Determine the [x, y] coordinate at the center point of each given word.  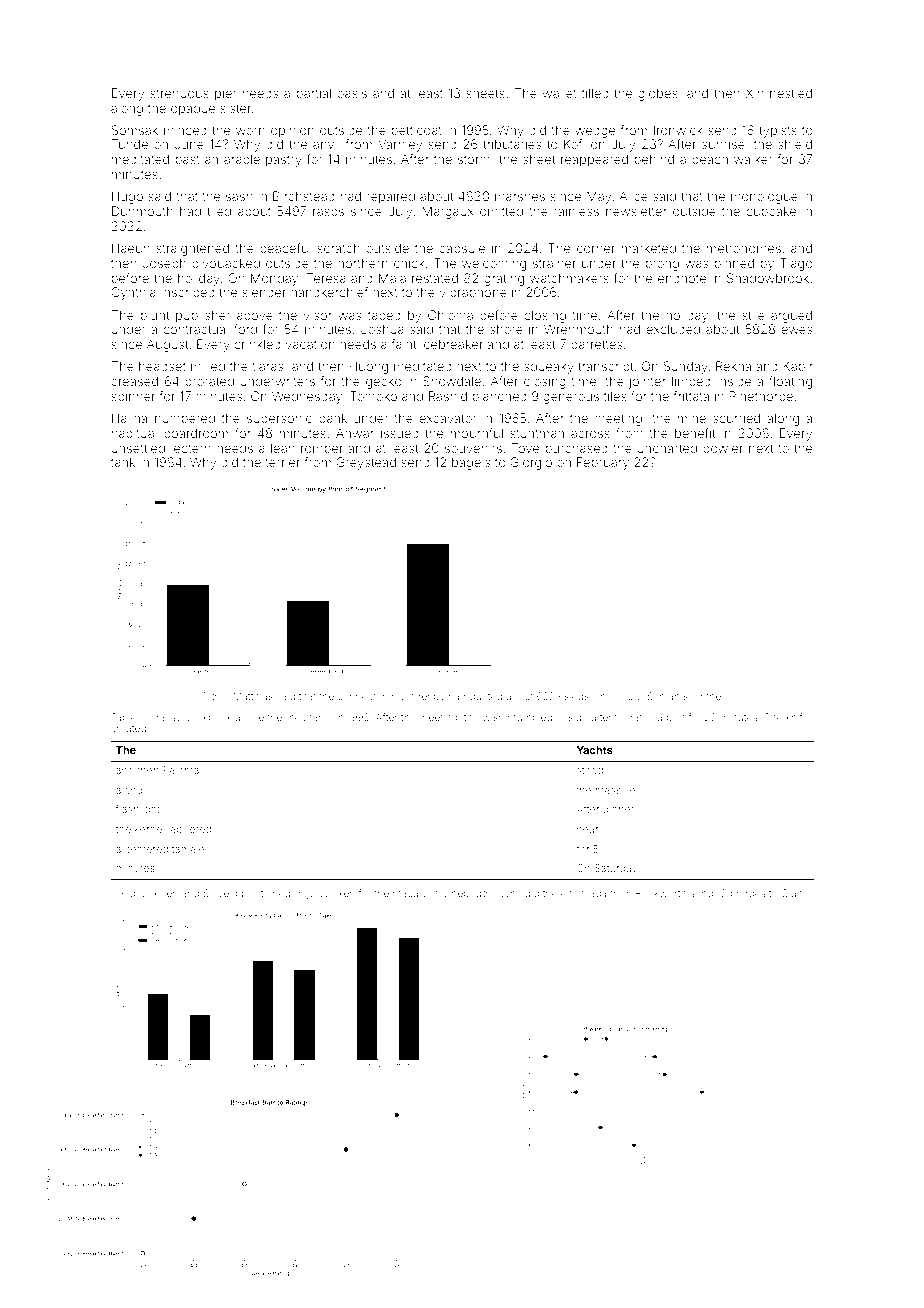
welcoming [494, 264]
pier [225, 94]
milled [208, 366]
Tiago [796, 264]
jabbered [189, 830]
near [587, 830]
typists [778, 131]
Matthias [253, 696]
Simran [663, 696]
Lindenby [423, 697]
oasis [352, 93]
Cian [791, 893]
